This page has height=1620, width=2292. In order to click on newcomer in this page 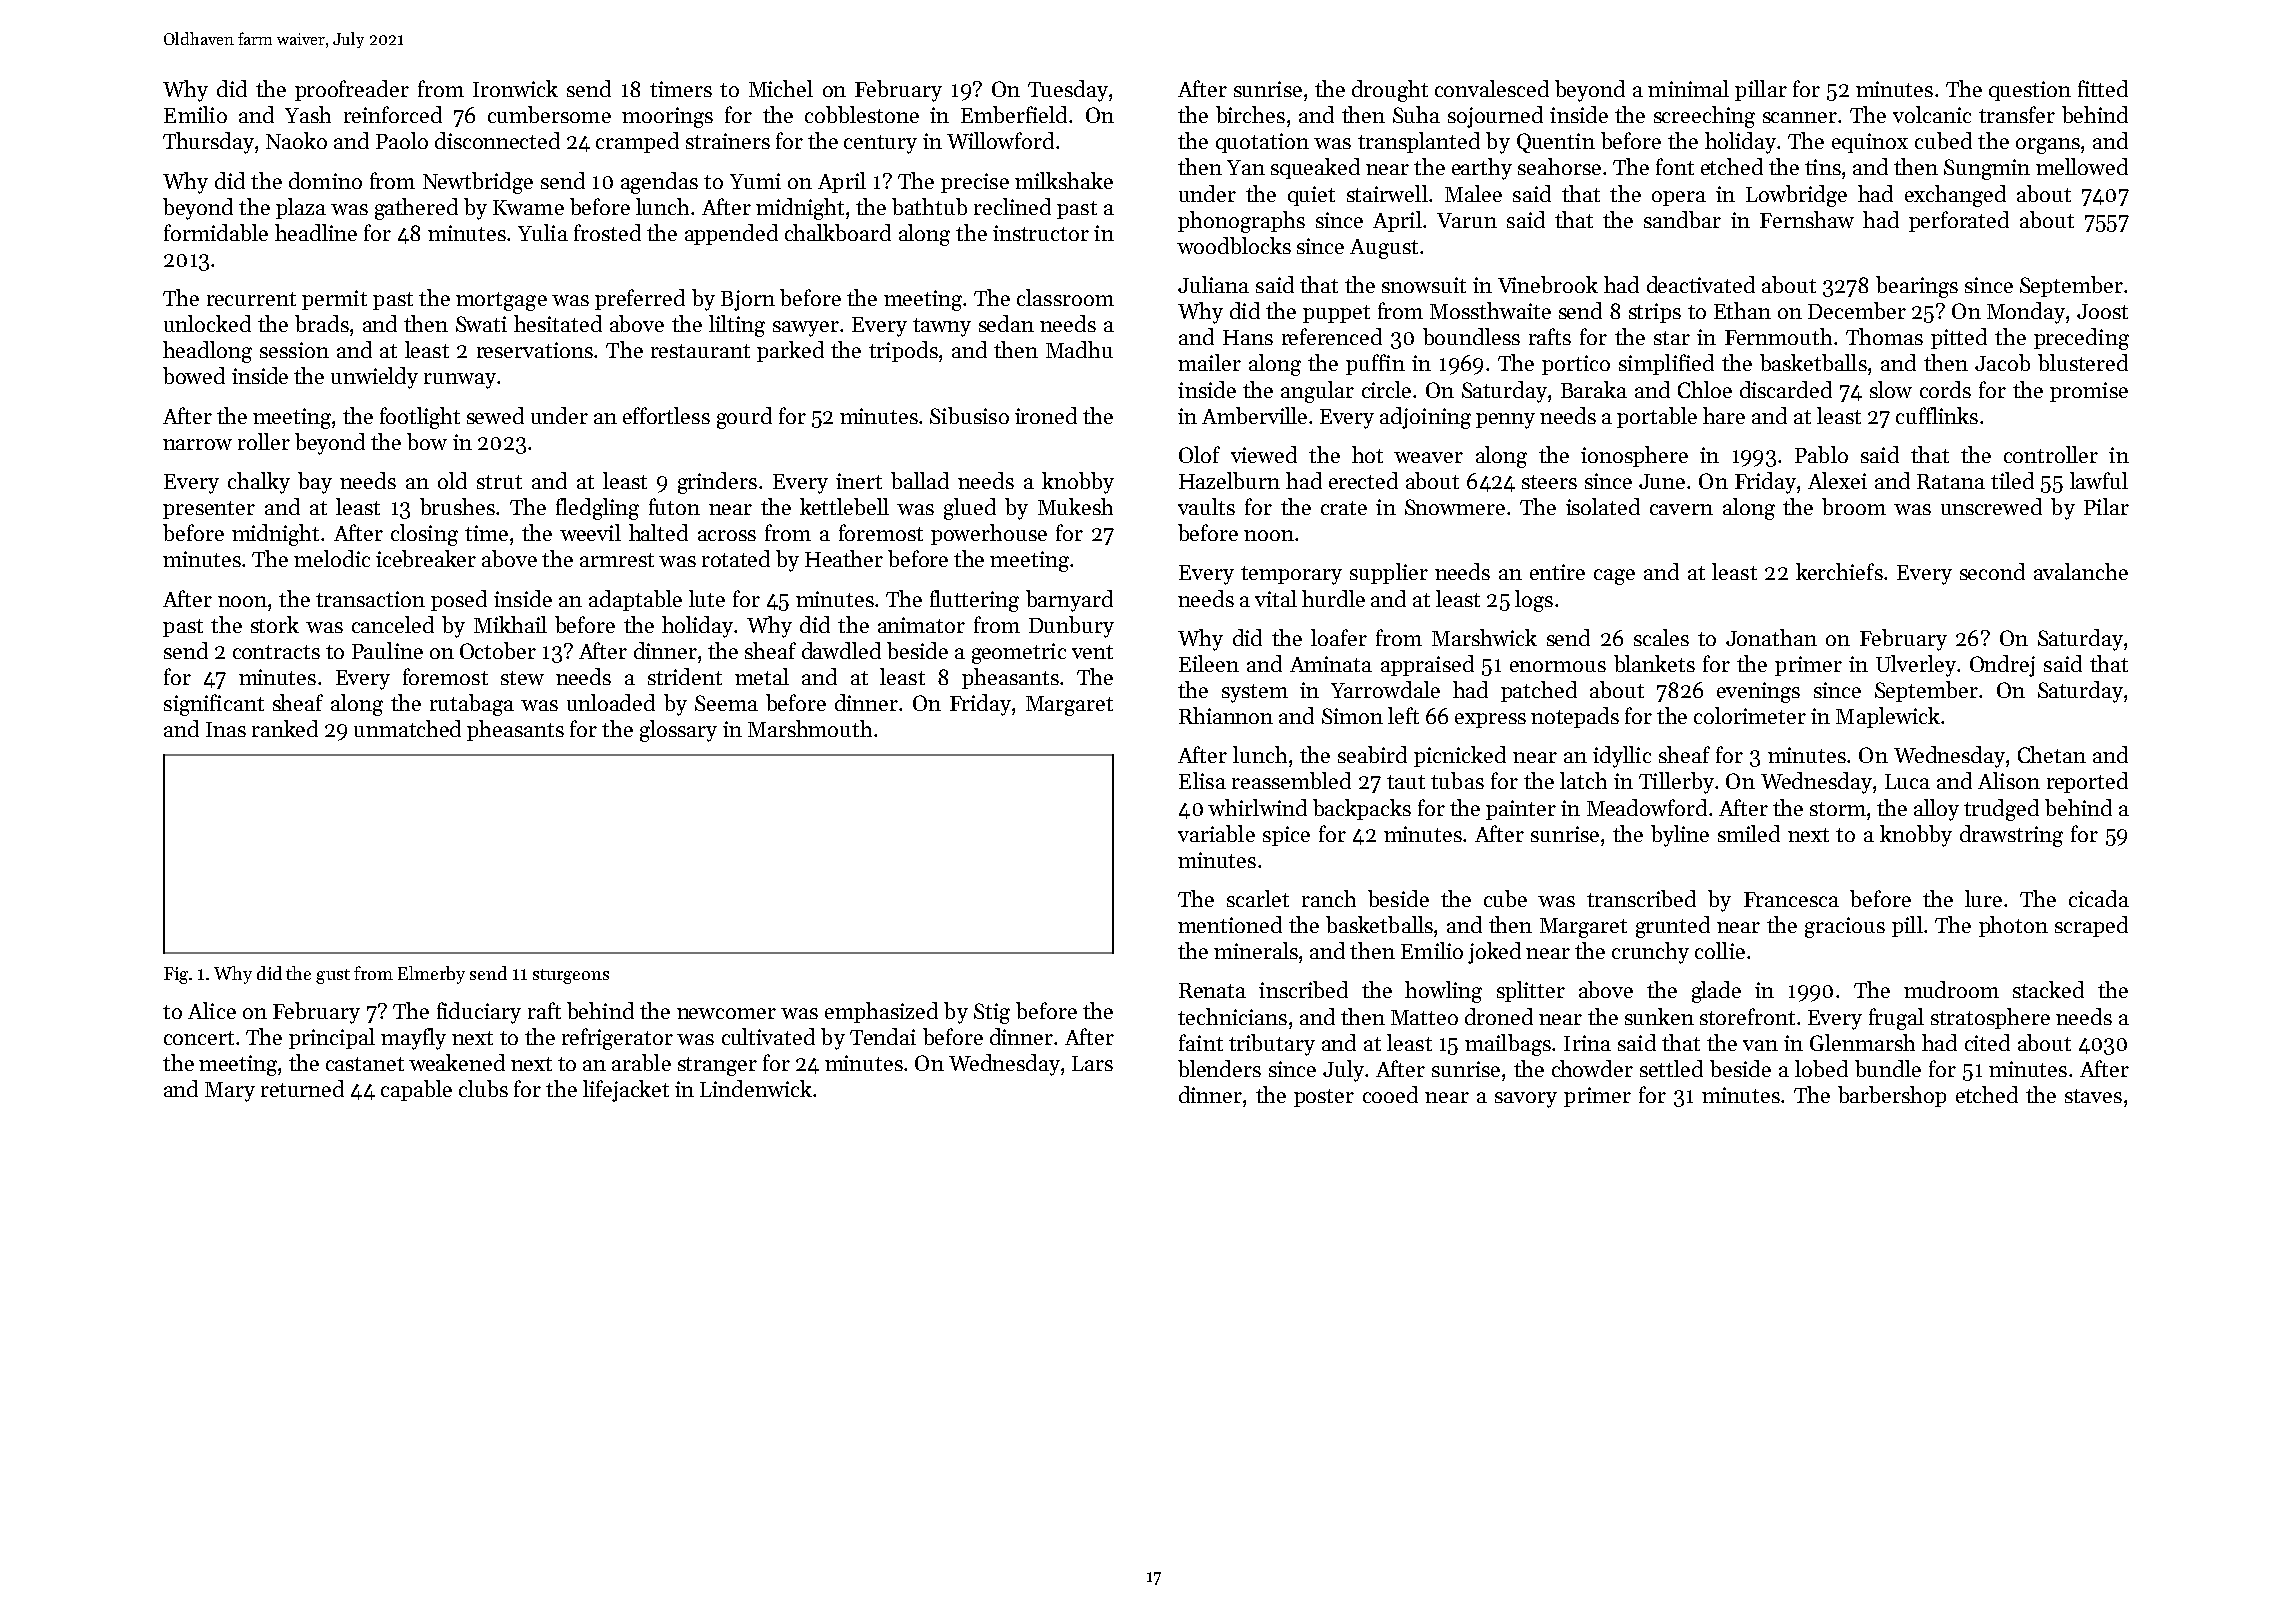, I will do `click(726, 1013)`.
